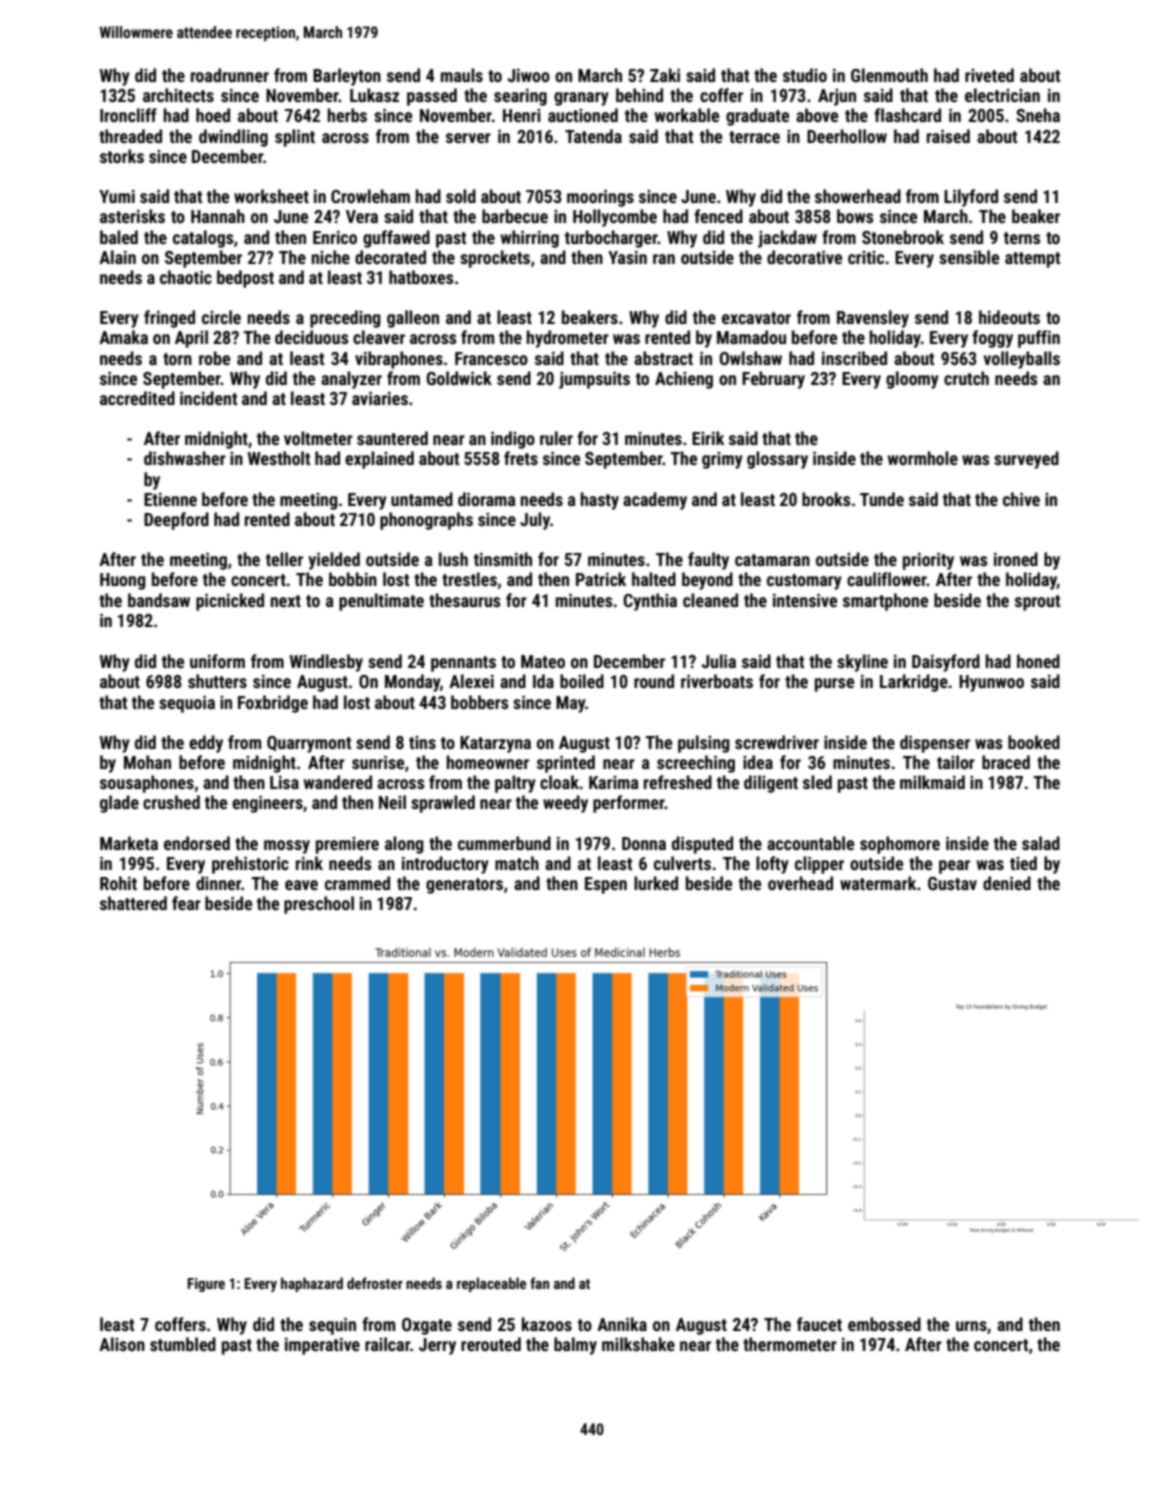 Image resolution: width=1160 pixels, height=1501 pixels. Describe the element at coordinates (278, 458) in the image. I see `Westholt` at that location.
